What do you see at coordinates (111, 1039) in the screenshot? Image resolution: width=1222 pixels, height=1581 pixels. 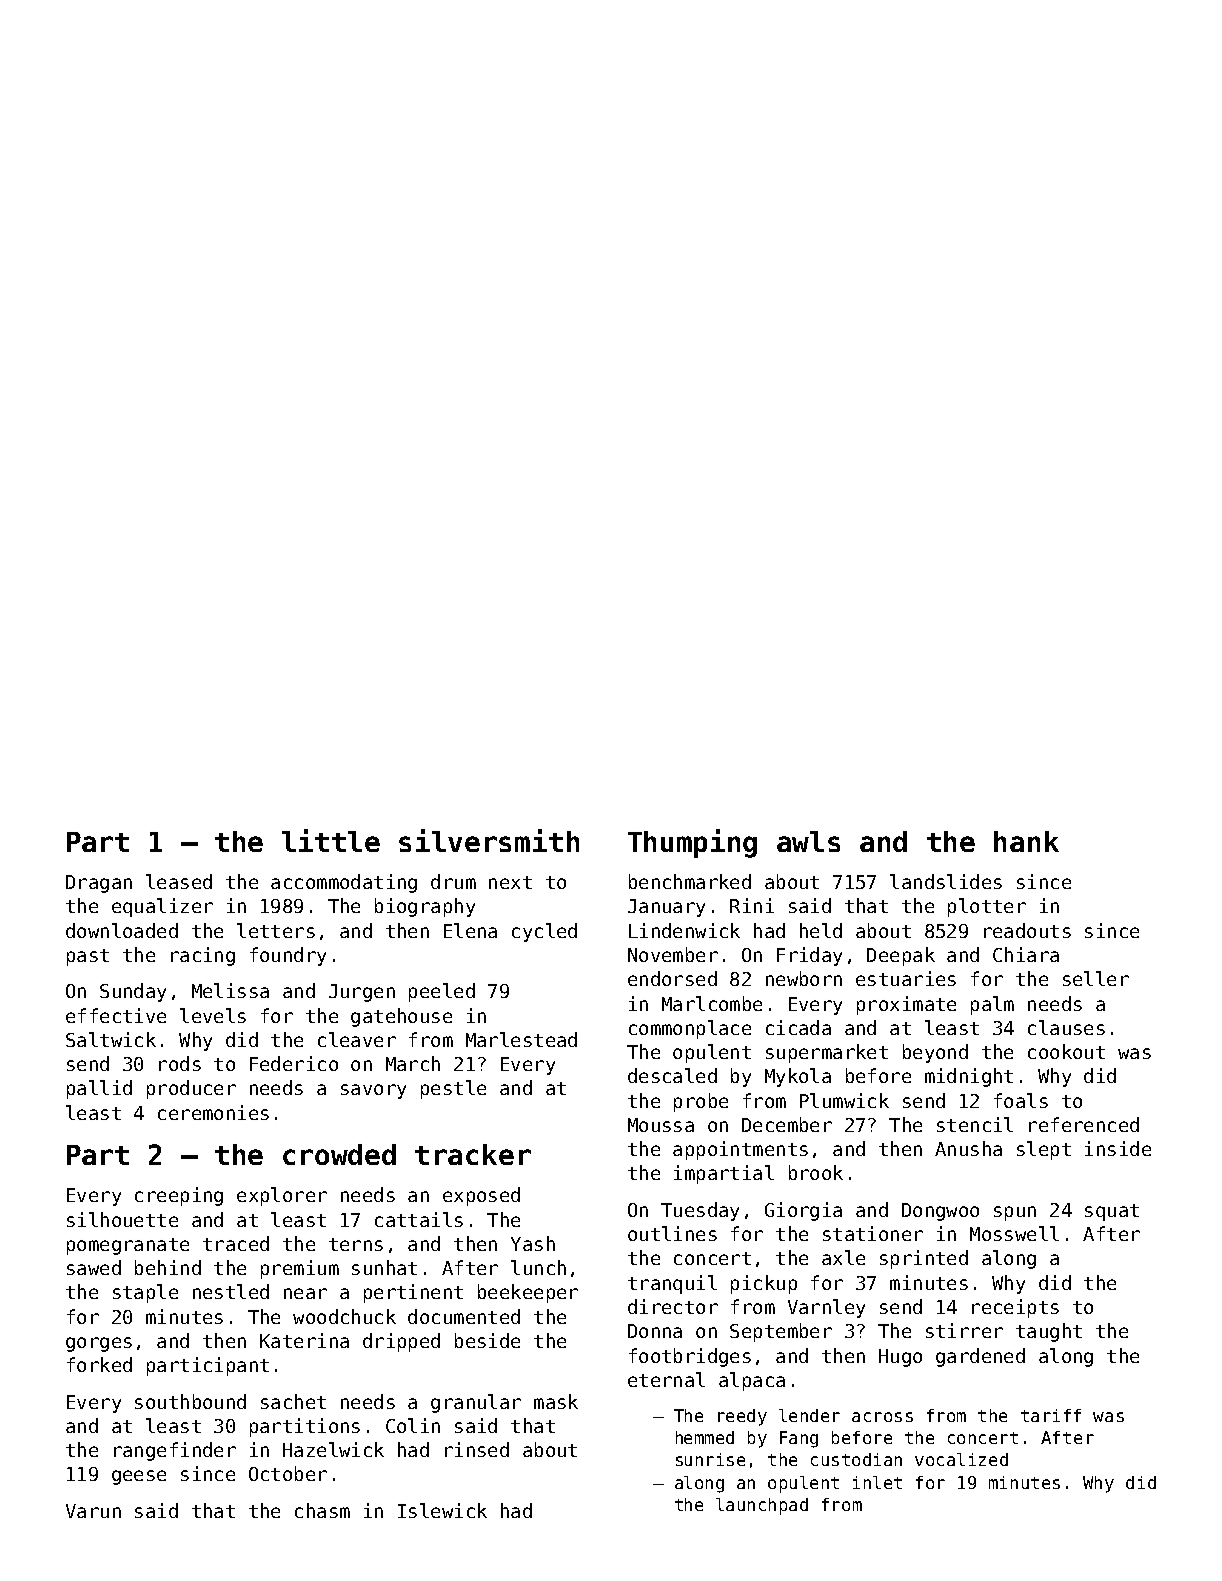 I see `Saltwick` at bounding box center [111, 1039].
